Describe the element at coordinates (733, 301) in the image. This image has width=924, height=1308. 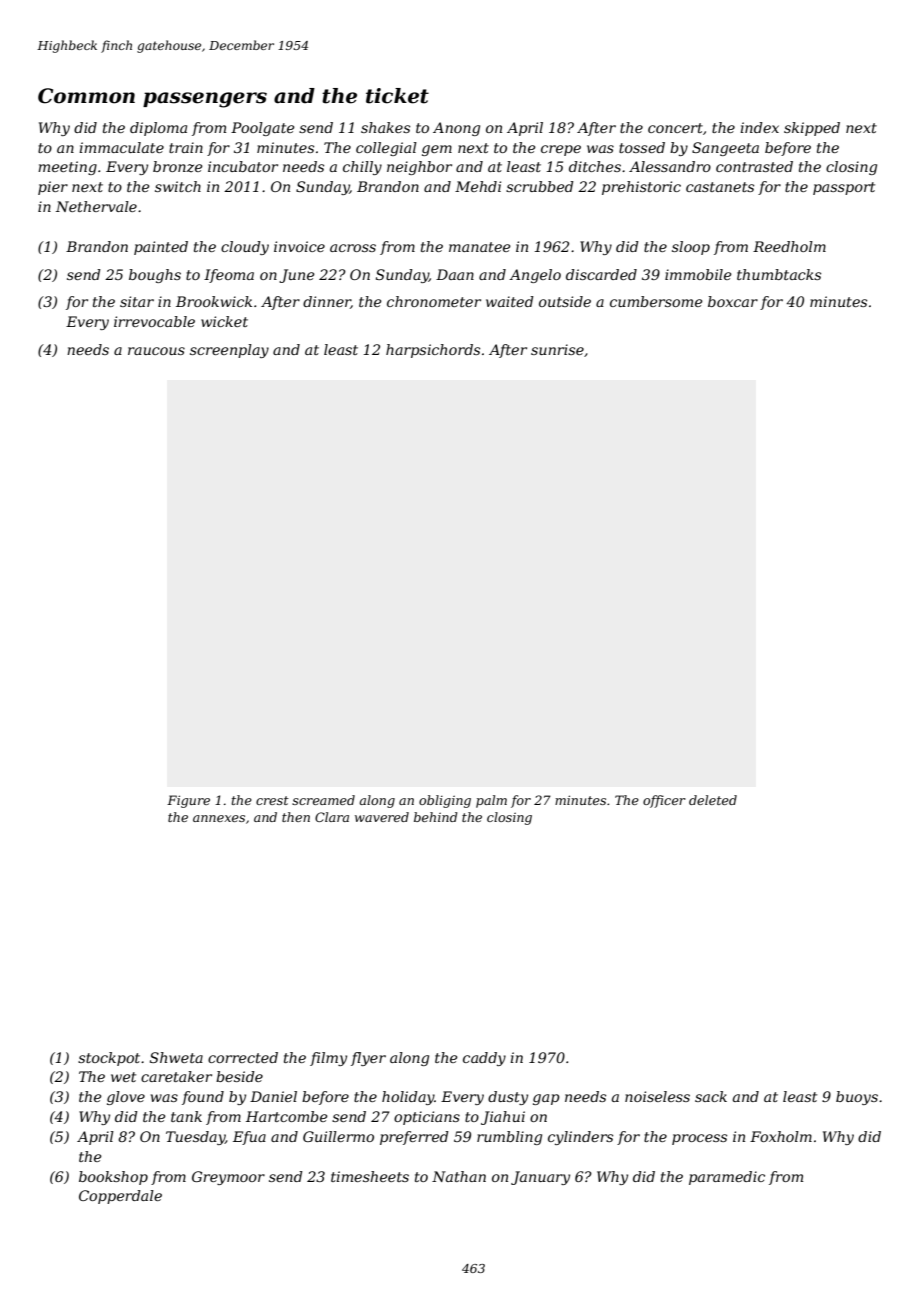
I see `boxcar` at that location.
